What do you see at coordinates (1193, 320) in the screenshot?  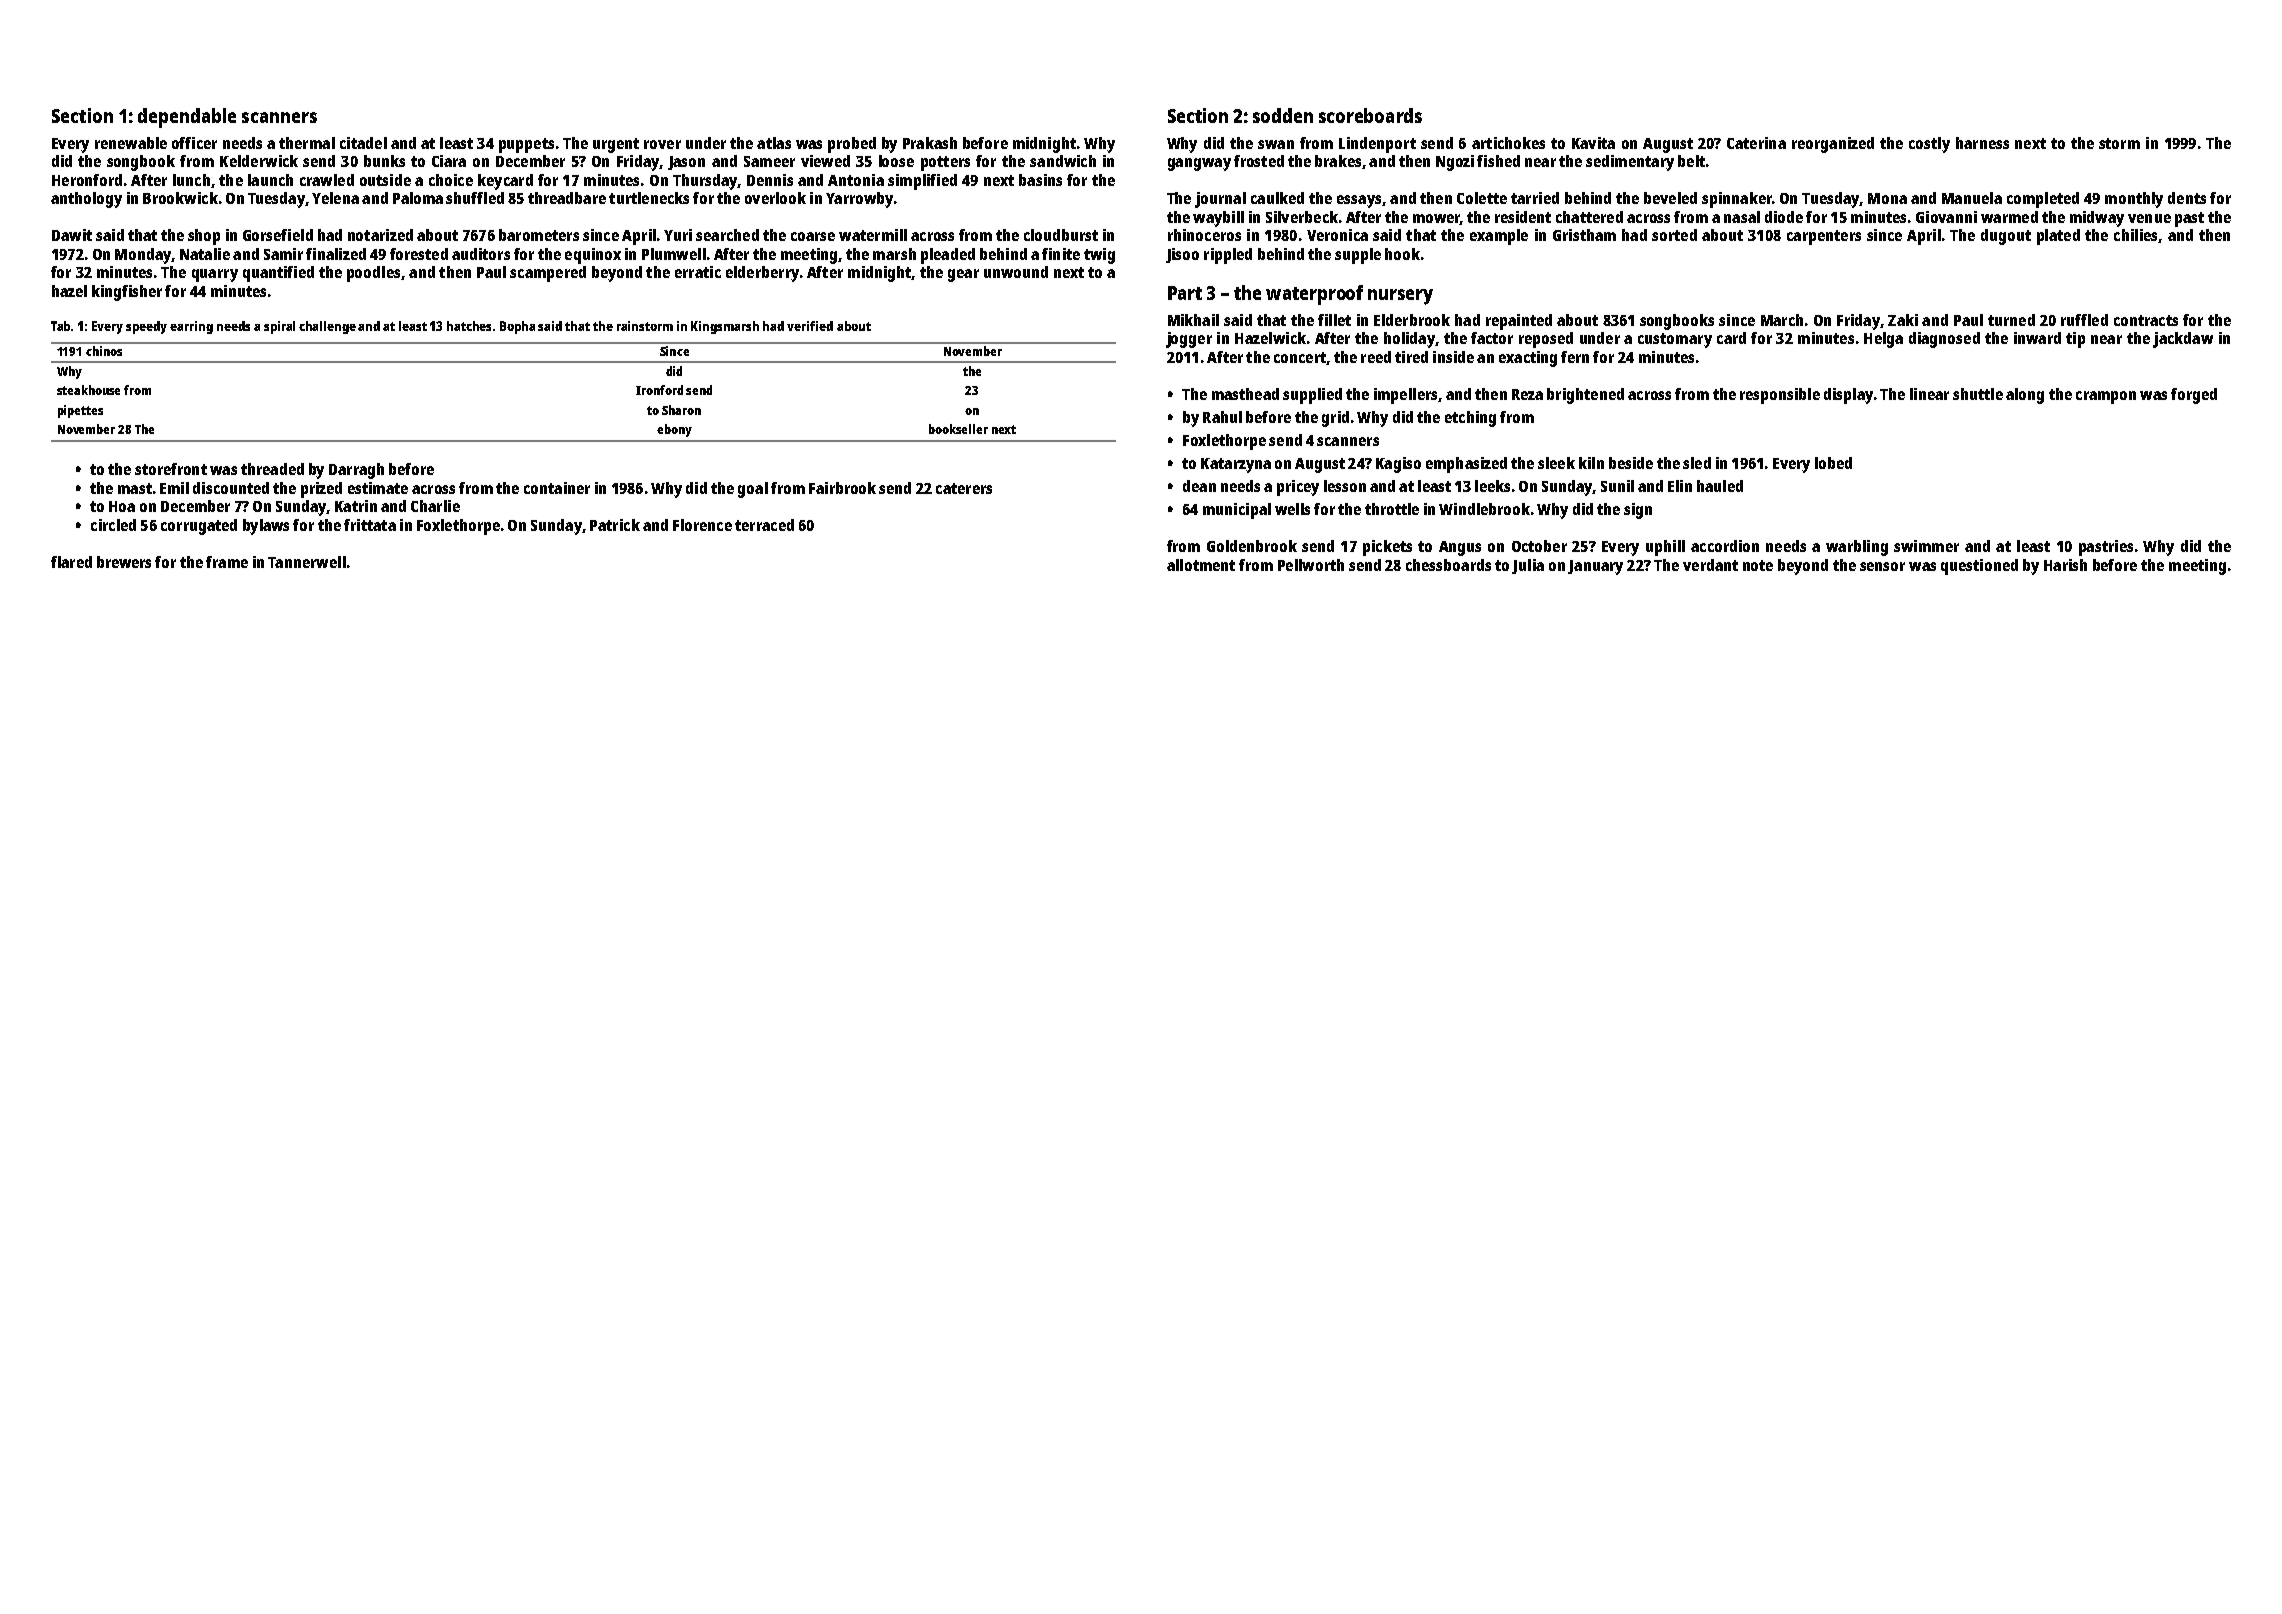 I see `Mikhail` at bounding box center [1193, 320].
